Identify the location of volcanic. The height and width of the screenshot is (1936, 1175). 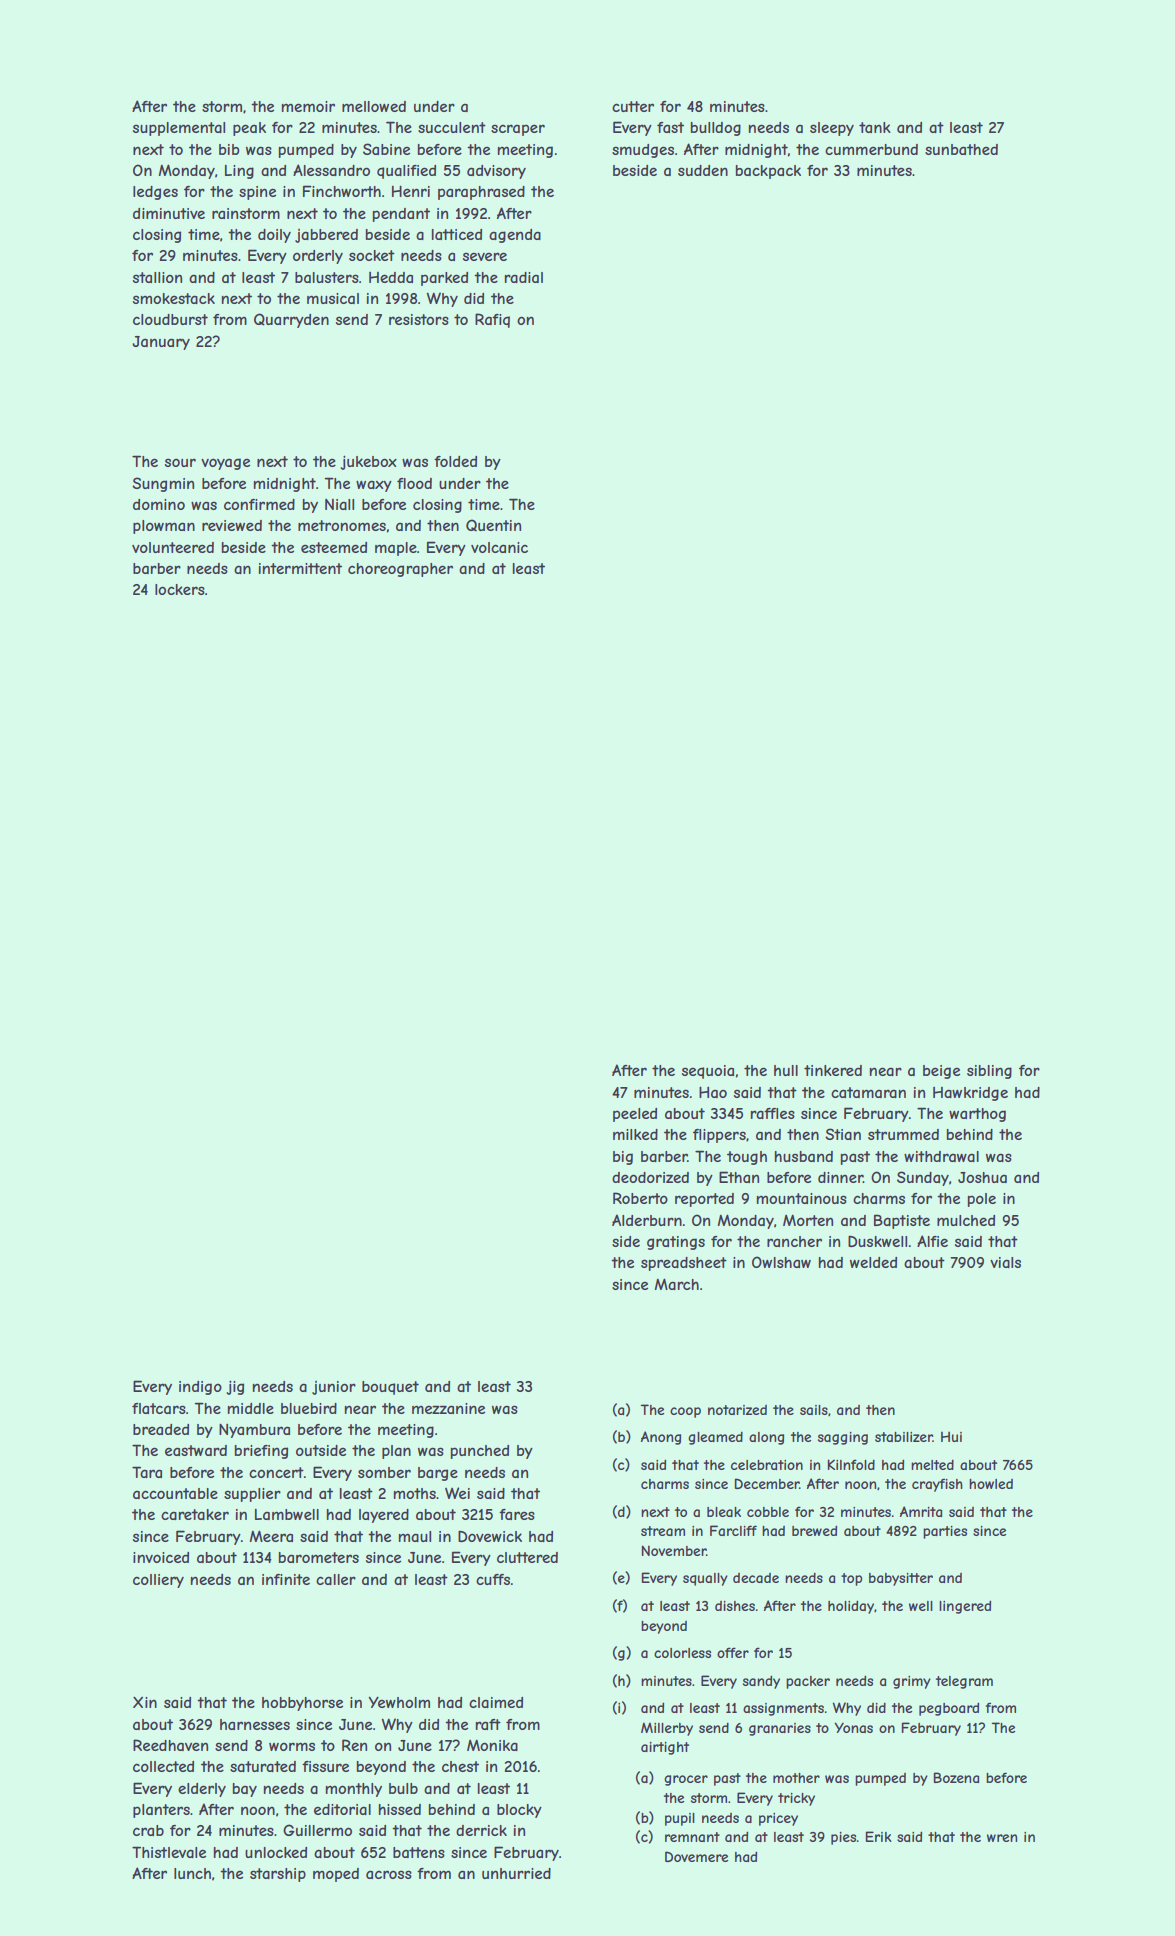
(499, 547).
